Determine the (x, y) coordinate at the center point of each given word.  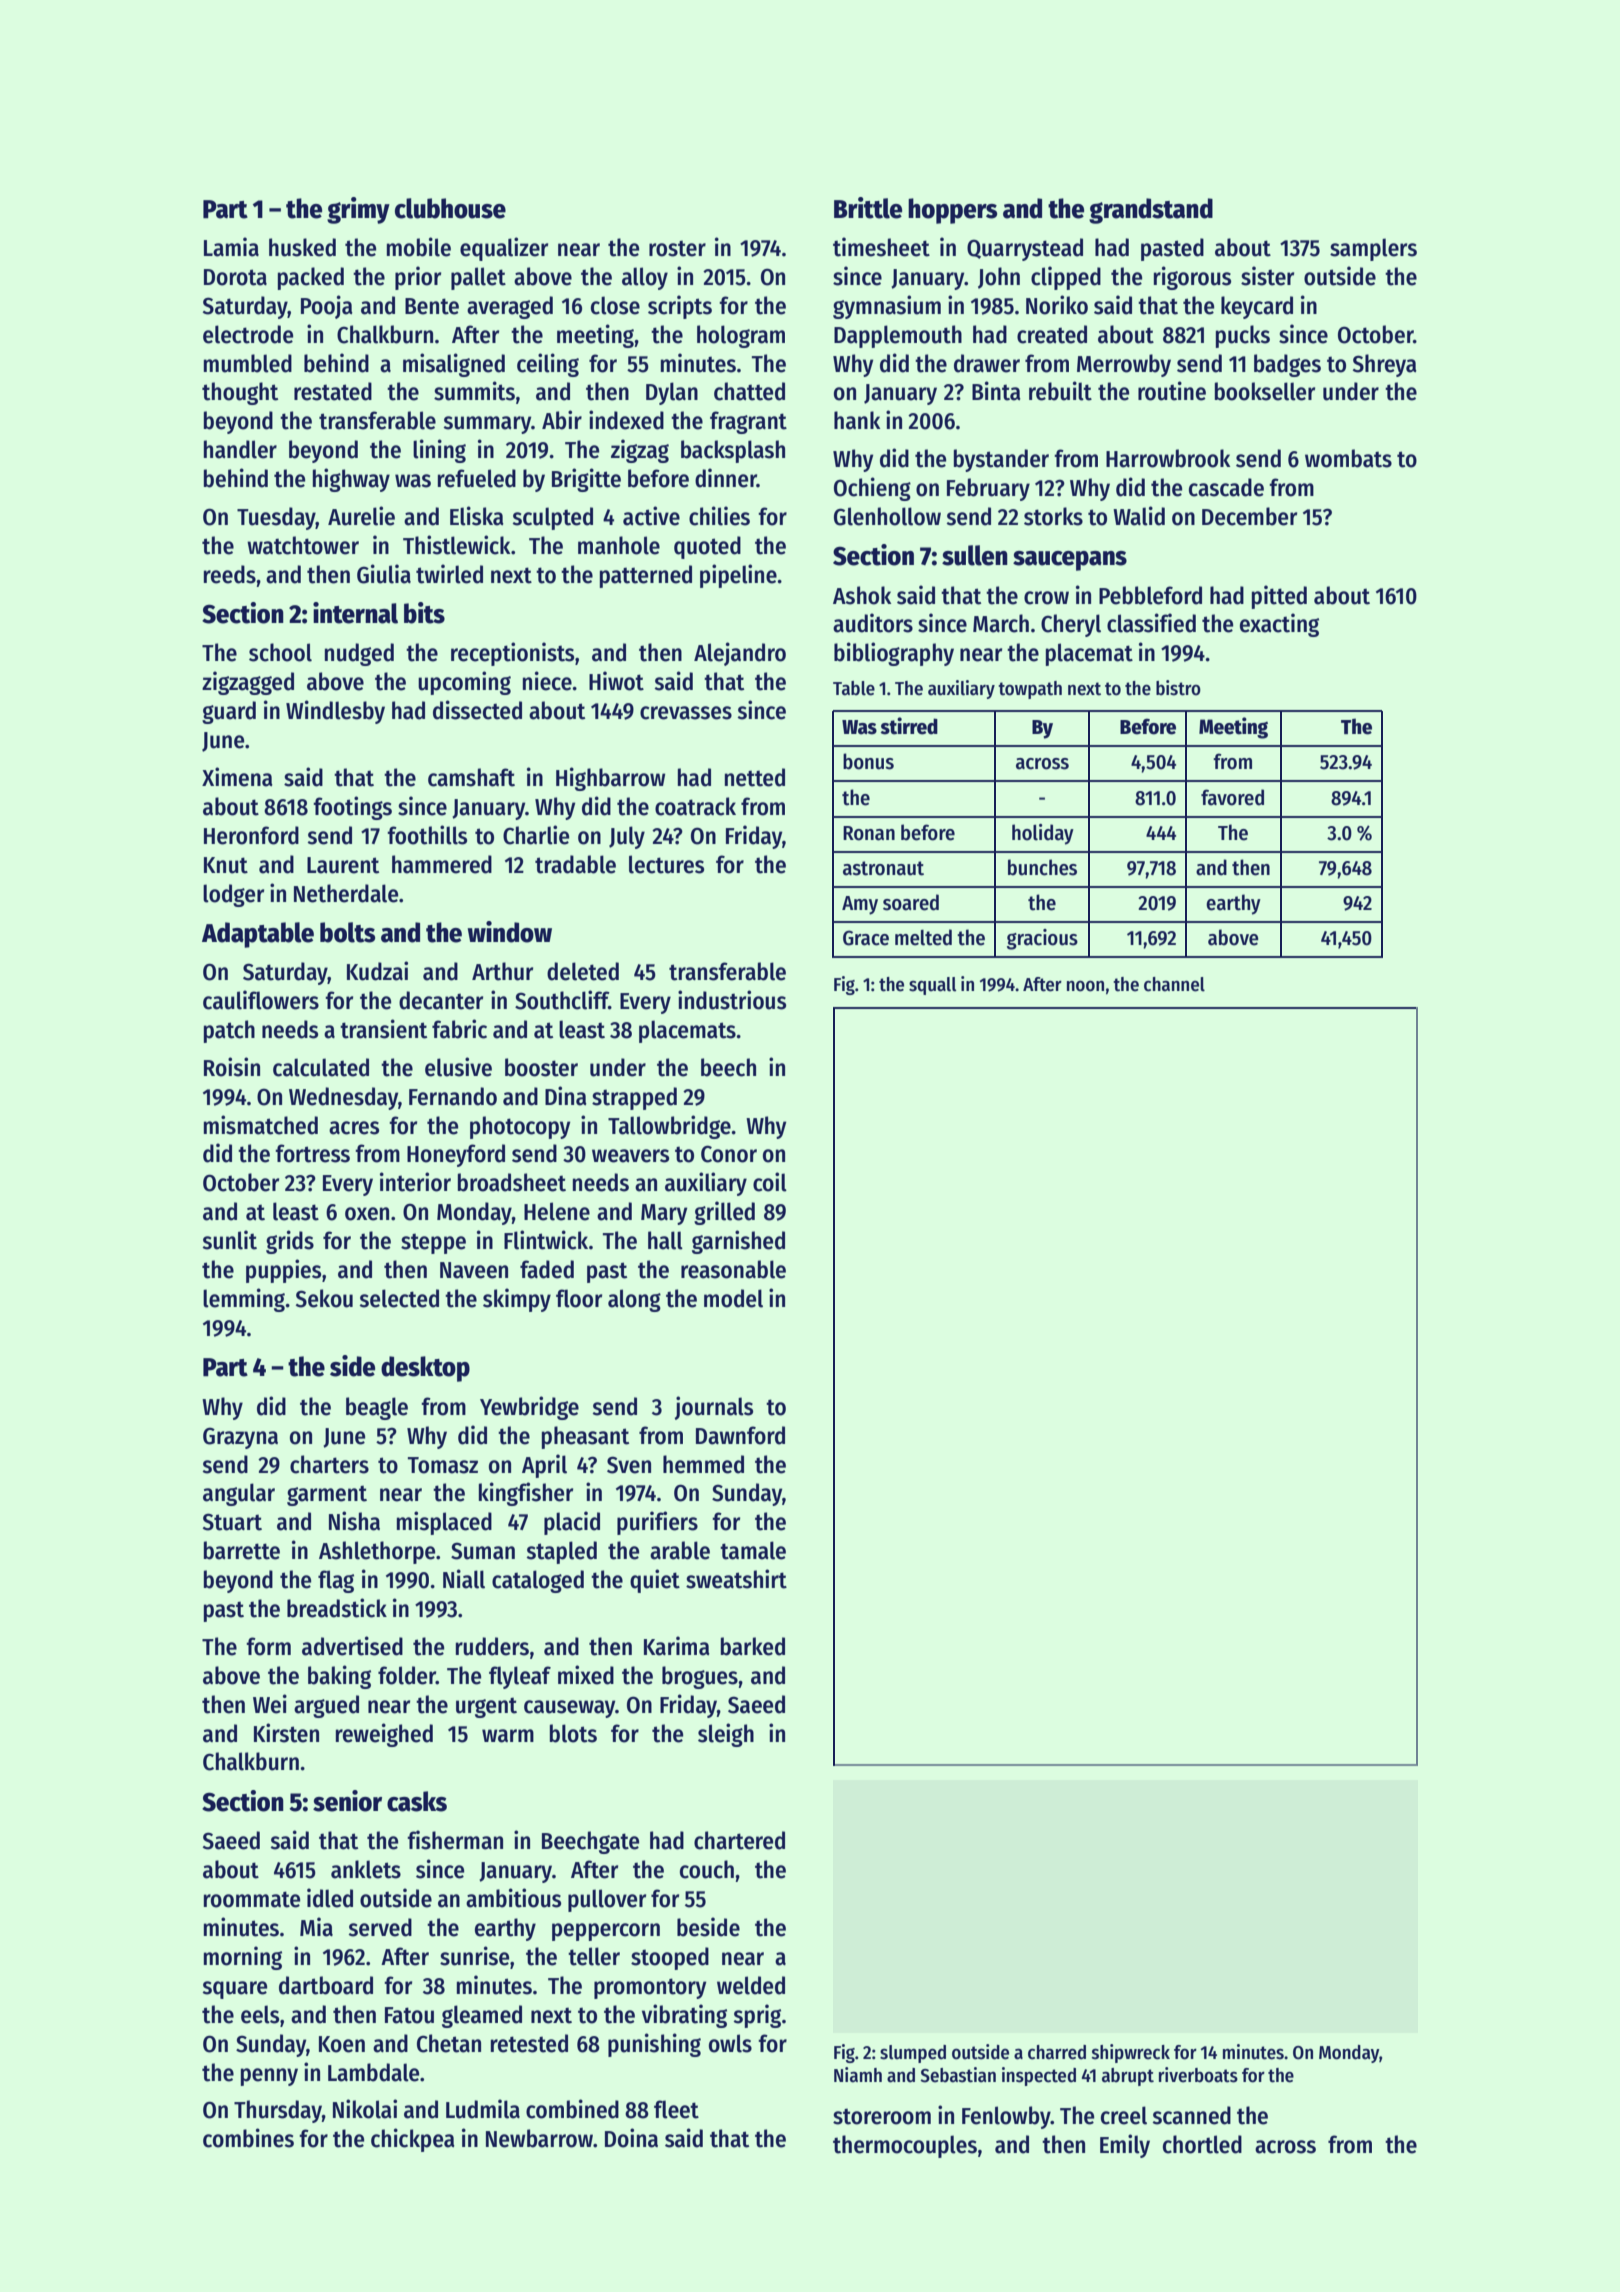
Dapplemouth (898, 336)
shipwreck (1131, 2053)
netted (755, 777)
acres (354, 1128)
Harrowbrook (1168, 458)
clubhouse (450, 208)
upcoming (464, 683)
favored (1232, 797)
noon (1085, 986)
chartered (739, 1840)
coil (770, 1182)
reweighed (384, 1735)
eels (260, 2014)
